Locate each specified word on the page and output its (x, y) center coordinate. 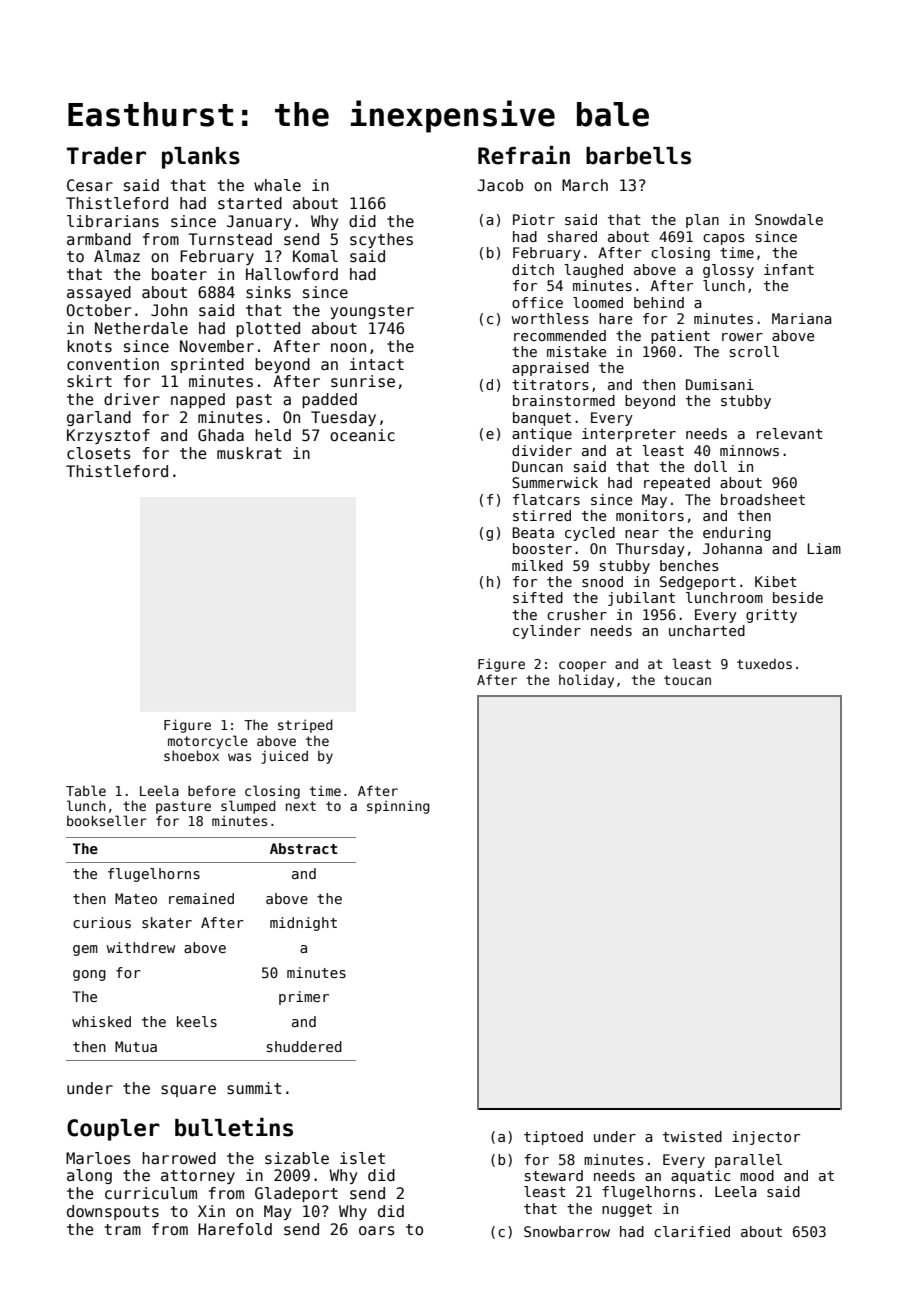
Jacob (500, 185)
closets (99, 453)
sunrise (363, 381)
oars (377, 1230)
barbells (638, 156)
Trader (106, 156)
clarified (692, 1231)
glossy (728, 271)
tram (122, 1229)
